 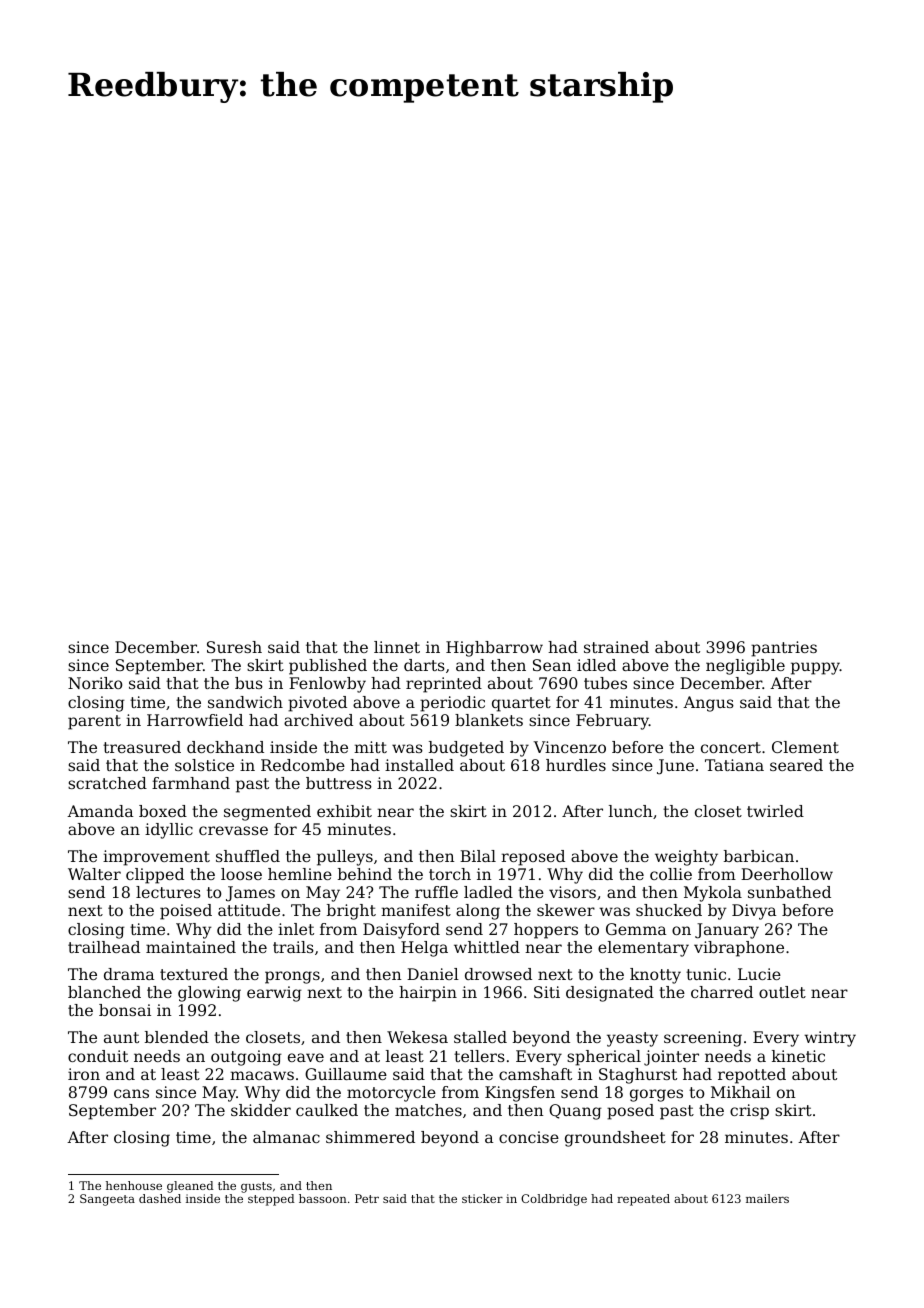 What do you see at coordinates (494, 649) in the image?
I see `Highbarrow` at bounding box center [494, 649].
